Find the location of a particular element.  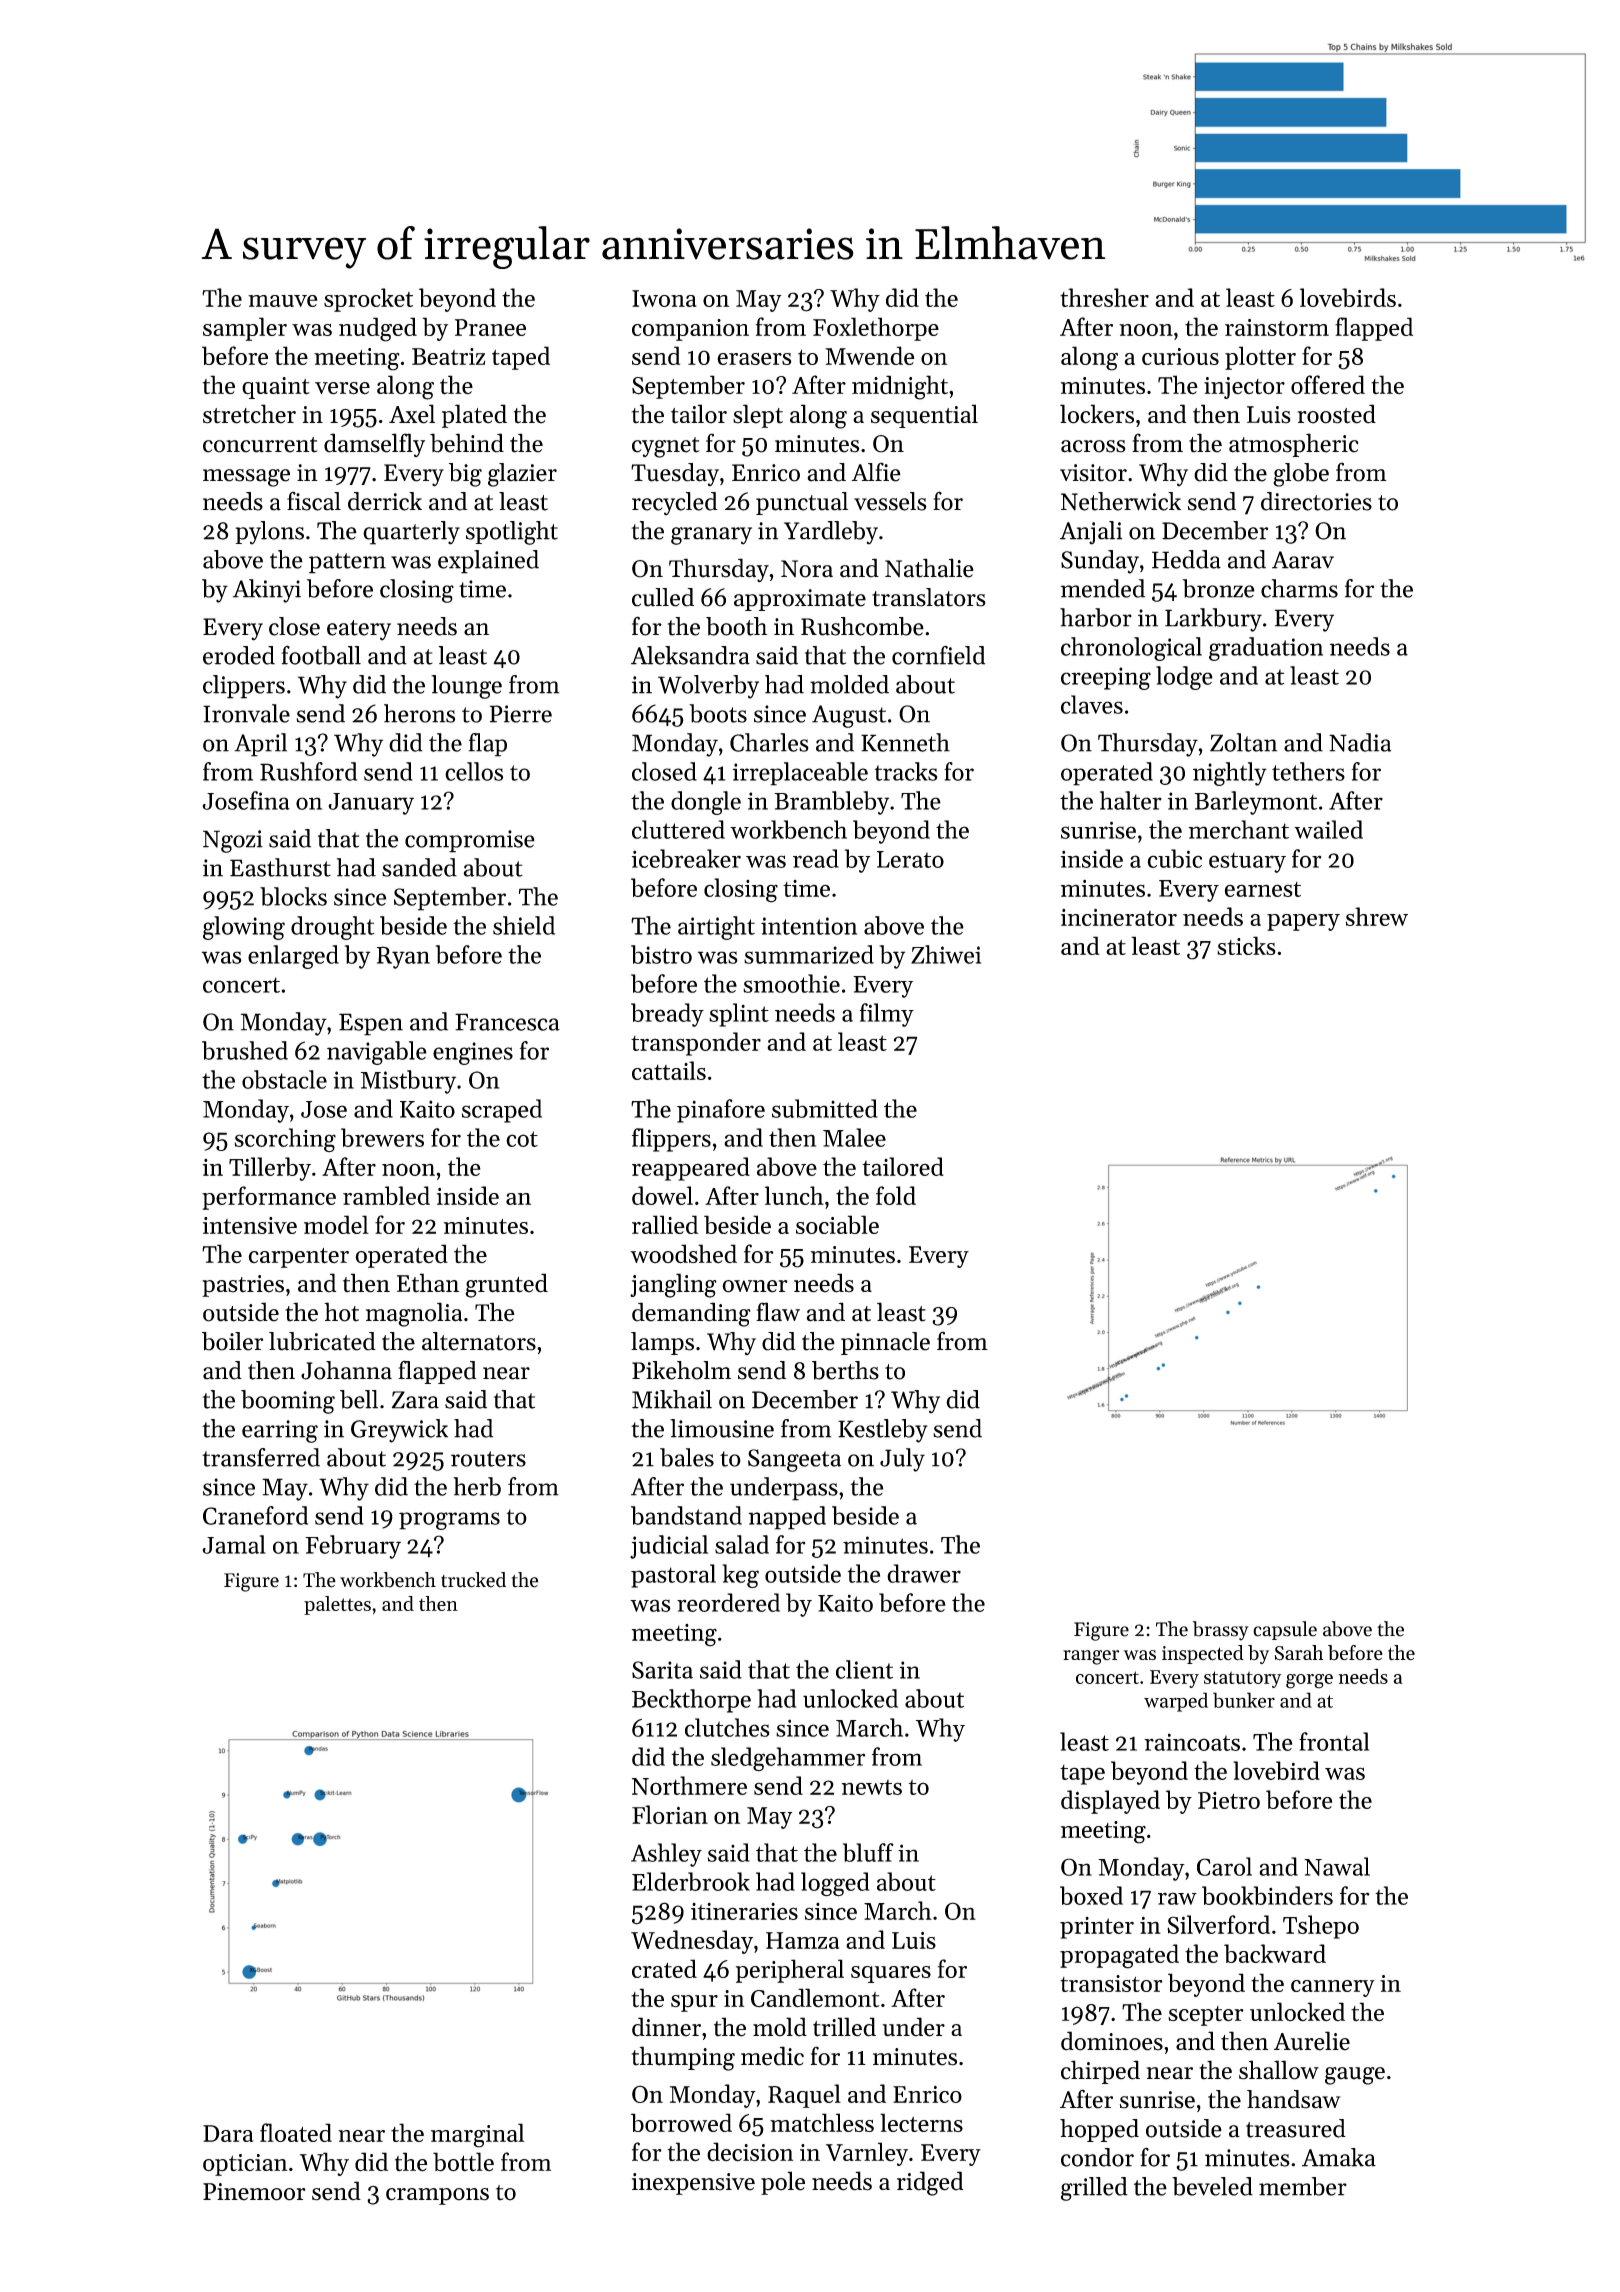

pinnacle is located at coordinates (885, 1343).
